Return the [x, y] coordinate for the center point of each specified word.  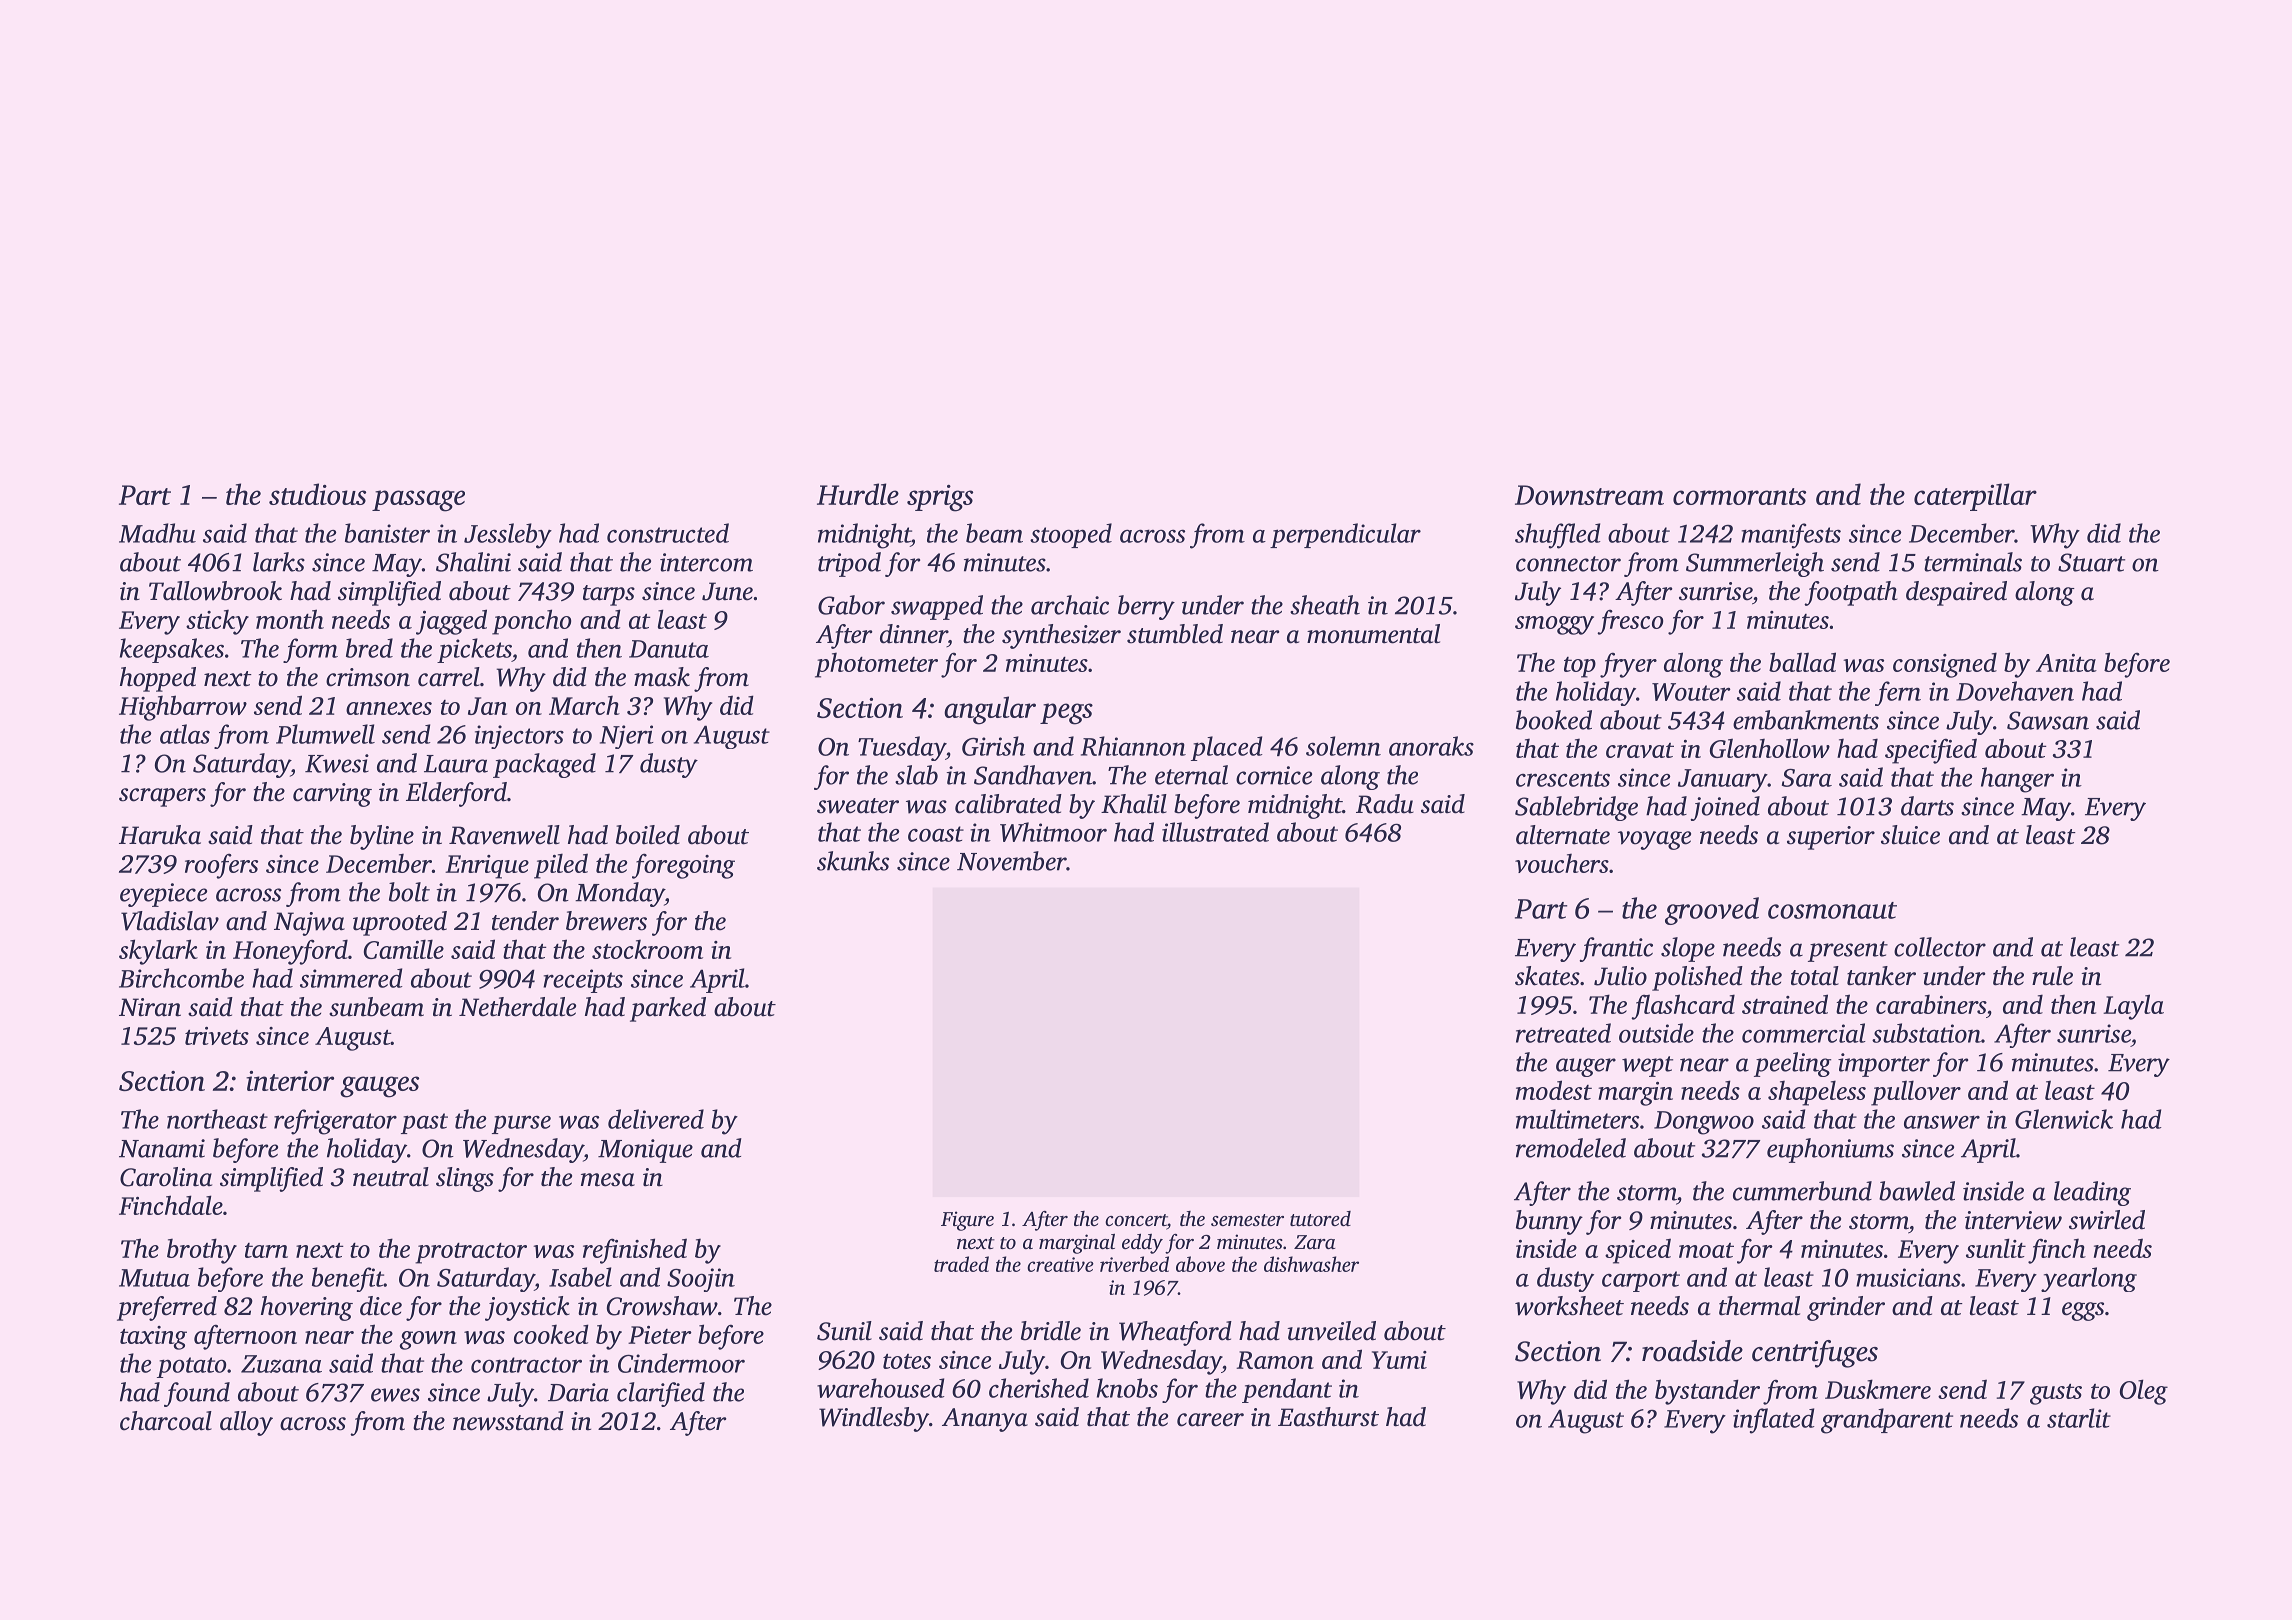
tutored [1320, 1218]
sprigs [940, 498]
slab [916, 775]
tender [525, 921]
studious [317, 494]
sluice [1910, 835]
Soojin [701, 1280]
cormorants [1739, 496]
